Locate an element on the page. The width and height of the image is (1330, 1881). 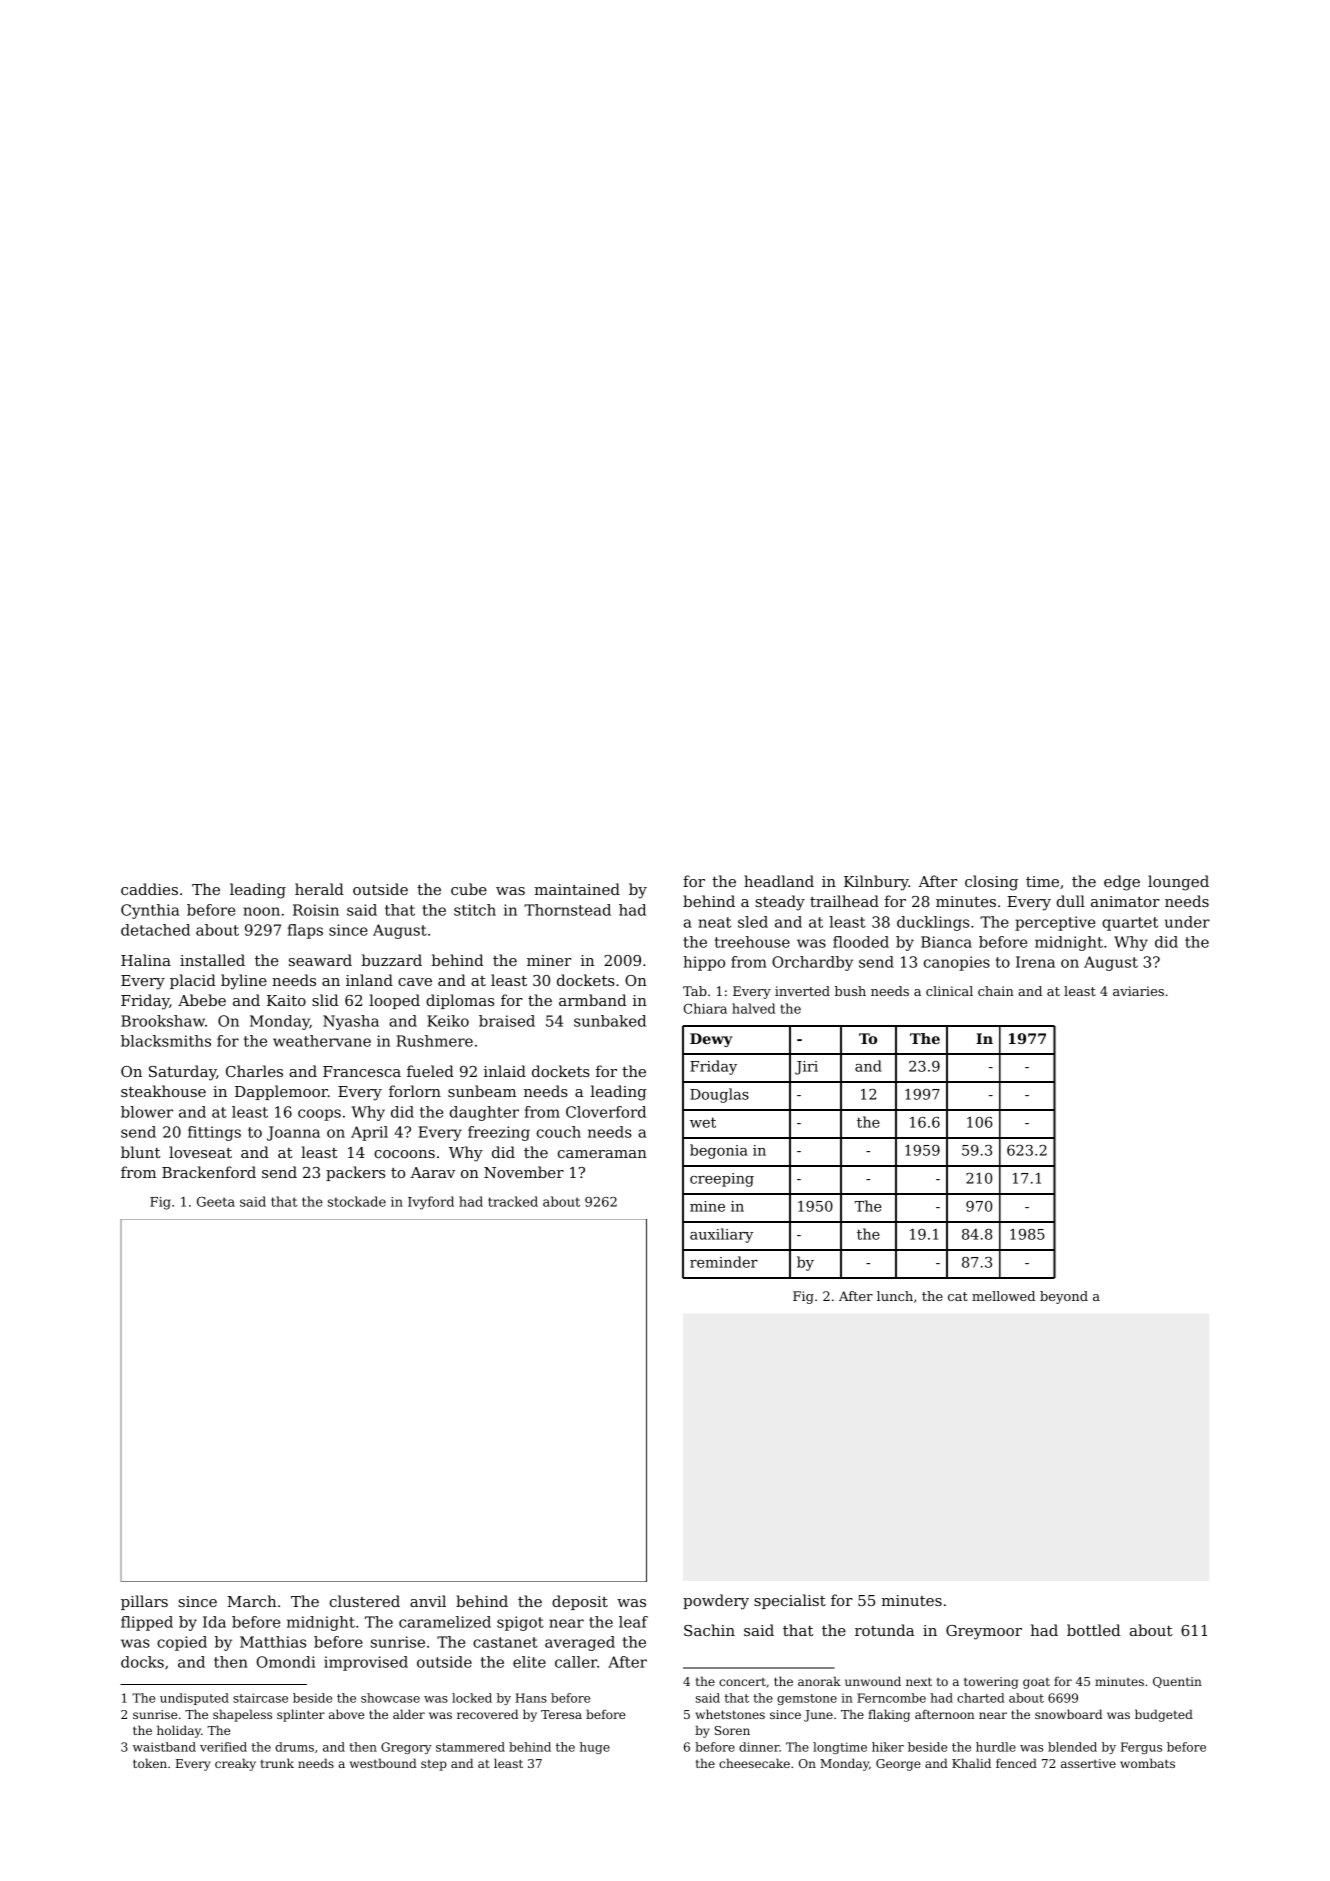
cheesecake is located at coordinates (754, 1763).
